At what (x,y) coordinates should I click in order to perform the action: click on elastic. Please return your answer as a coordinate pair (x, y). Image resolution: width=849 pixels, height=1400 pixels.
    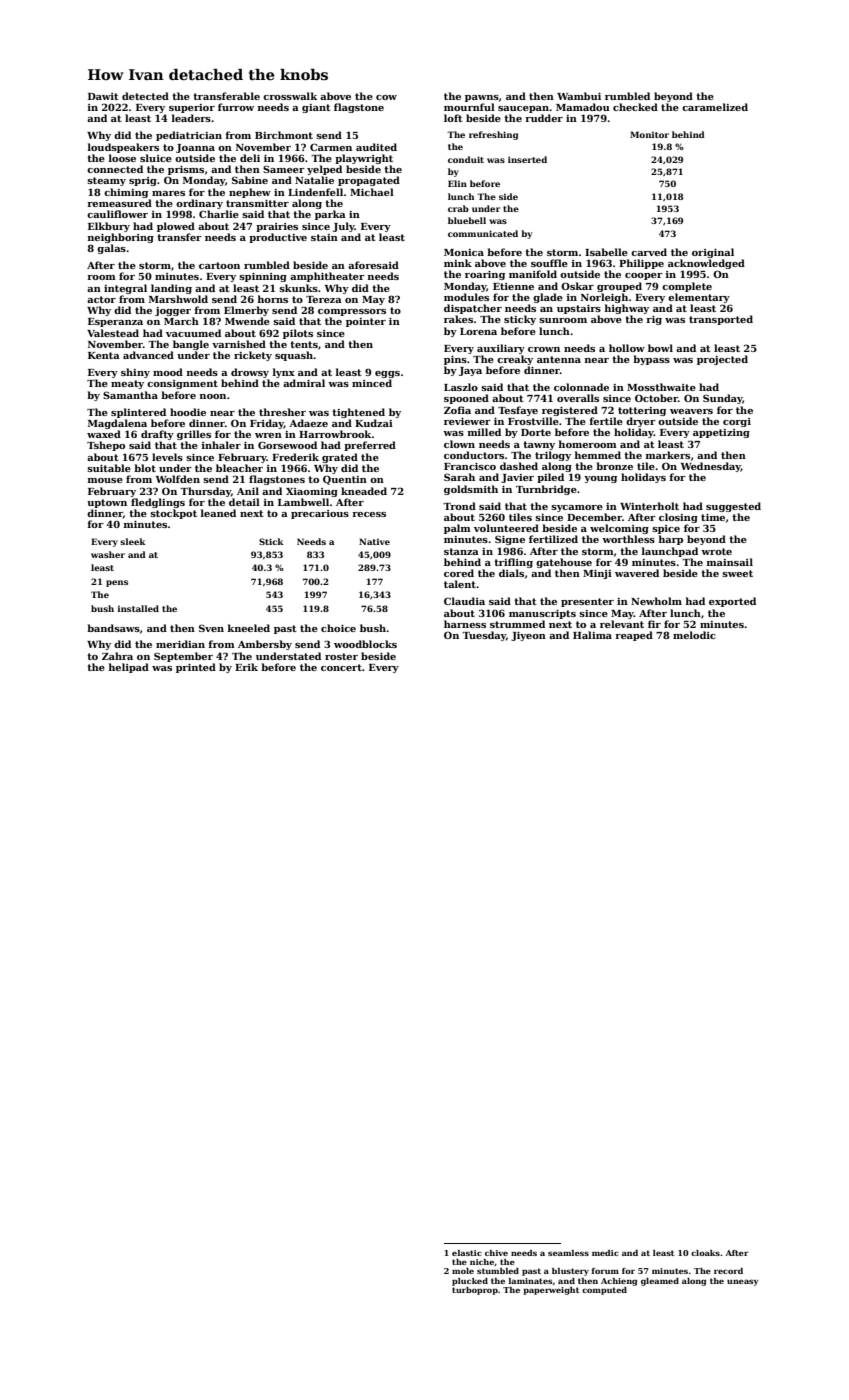
    Looking at the image, I should click on (467, 1253).
